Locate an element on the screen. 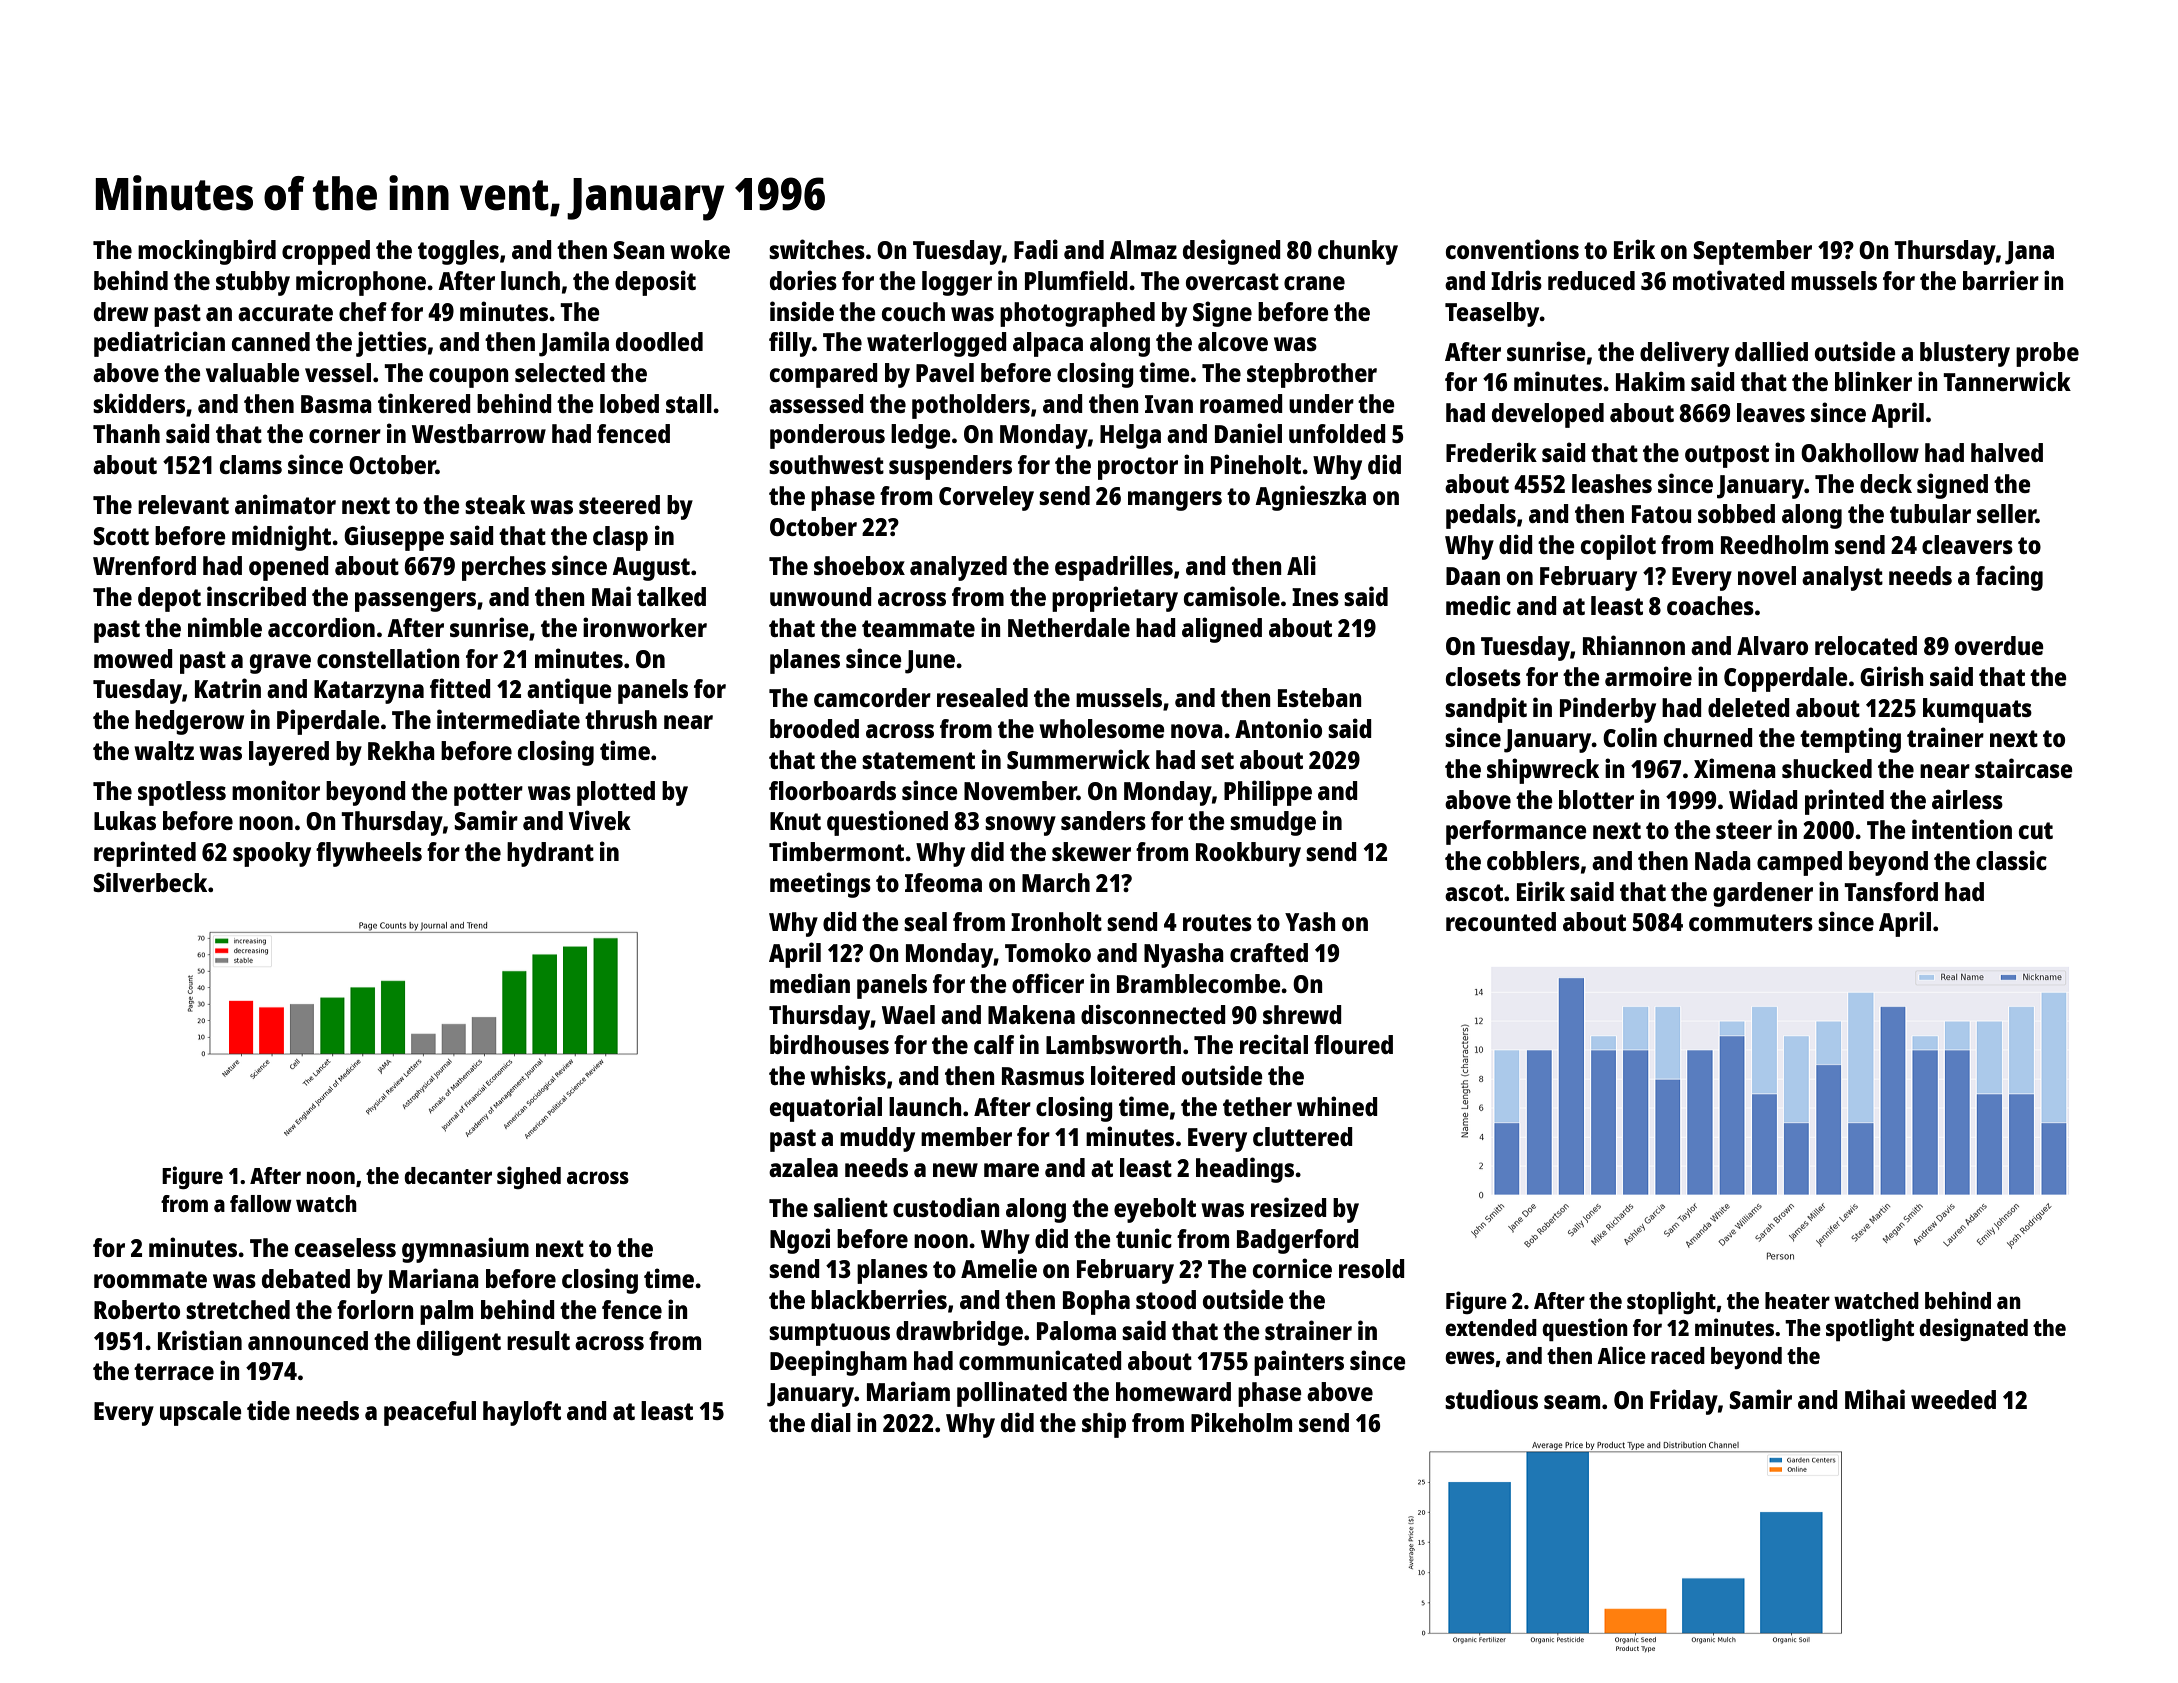 The width and height of the screenshot is (2178, 1683). heater is located at coordinates (1797, 1300).
